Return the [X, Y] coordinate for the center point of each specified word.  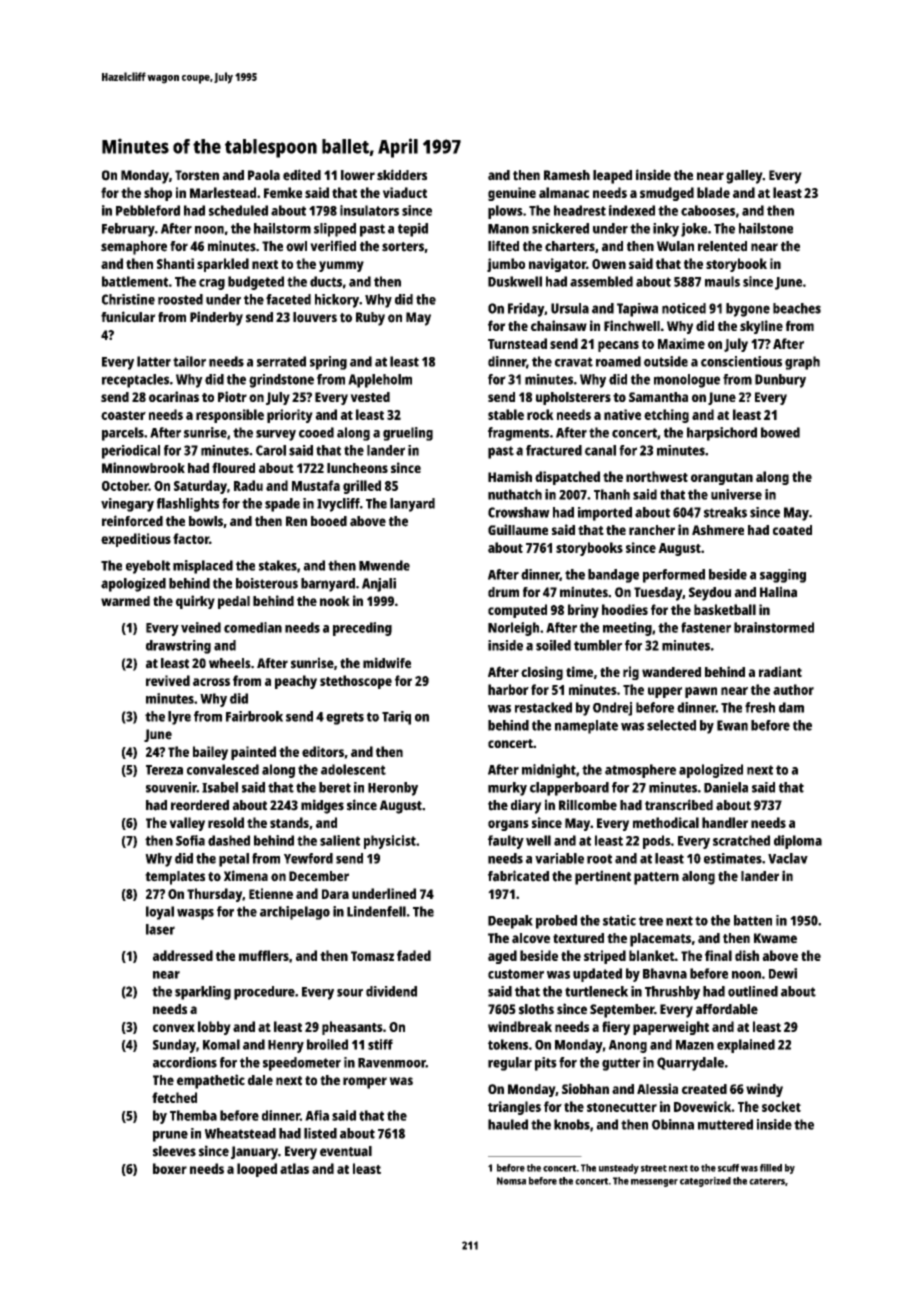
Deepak [510, 922]
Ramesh [567, 175]
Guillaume [518, 529]
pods [657, 842]
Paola [264, 175]
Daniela [726, 787]
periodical [131, 452]
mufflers [264, 955]
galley [744, 177]
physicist [390, 842]
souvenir [171, 787]
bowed [780, 432]
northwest [657, 476]
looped [257, 1170]
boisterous [267, 583]
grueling [408, 434]
